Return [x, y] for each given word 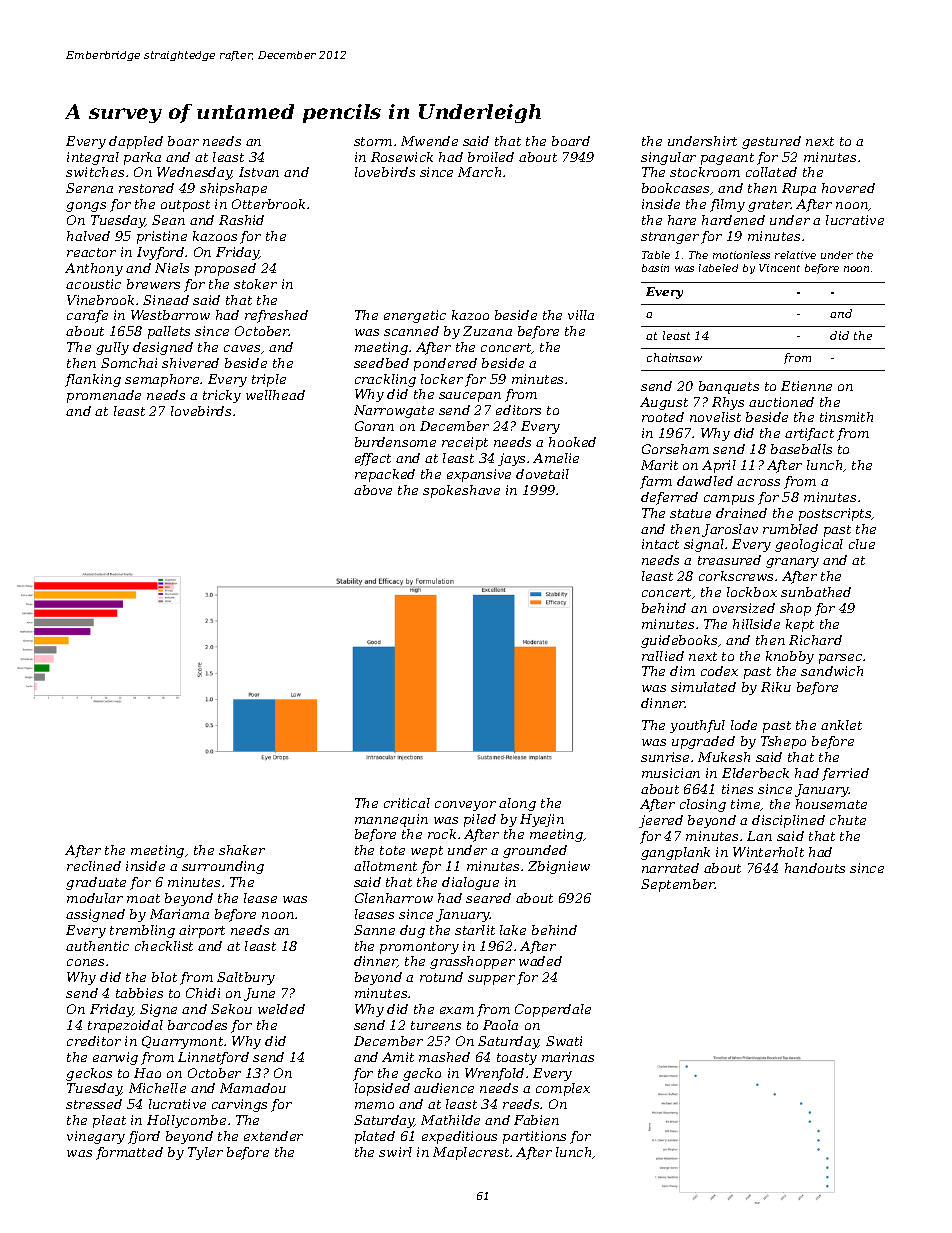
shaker [242, 850]
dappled [136, 142]
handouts [815, 868]
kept [800, 625]
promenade [104, 396]
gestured [771, 142]
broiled [491, 157]
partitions [534, 1137]
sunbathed [816, 592]
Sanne [374, 930]
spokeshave [461, 491]
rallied [663, 656]
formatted [129, 1153]
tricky [222, 396]
